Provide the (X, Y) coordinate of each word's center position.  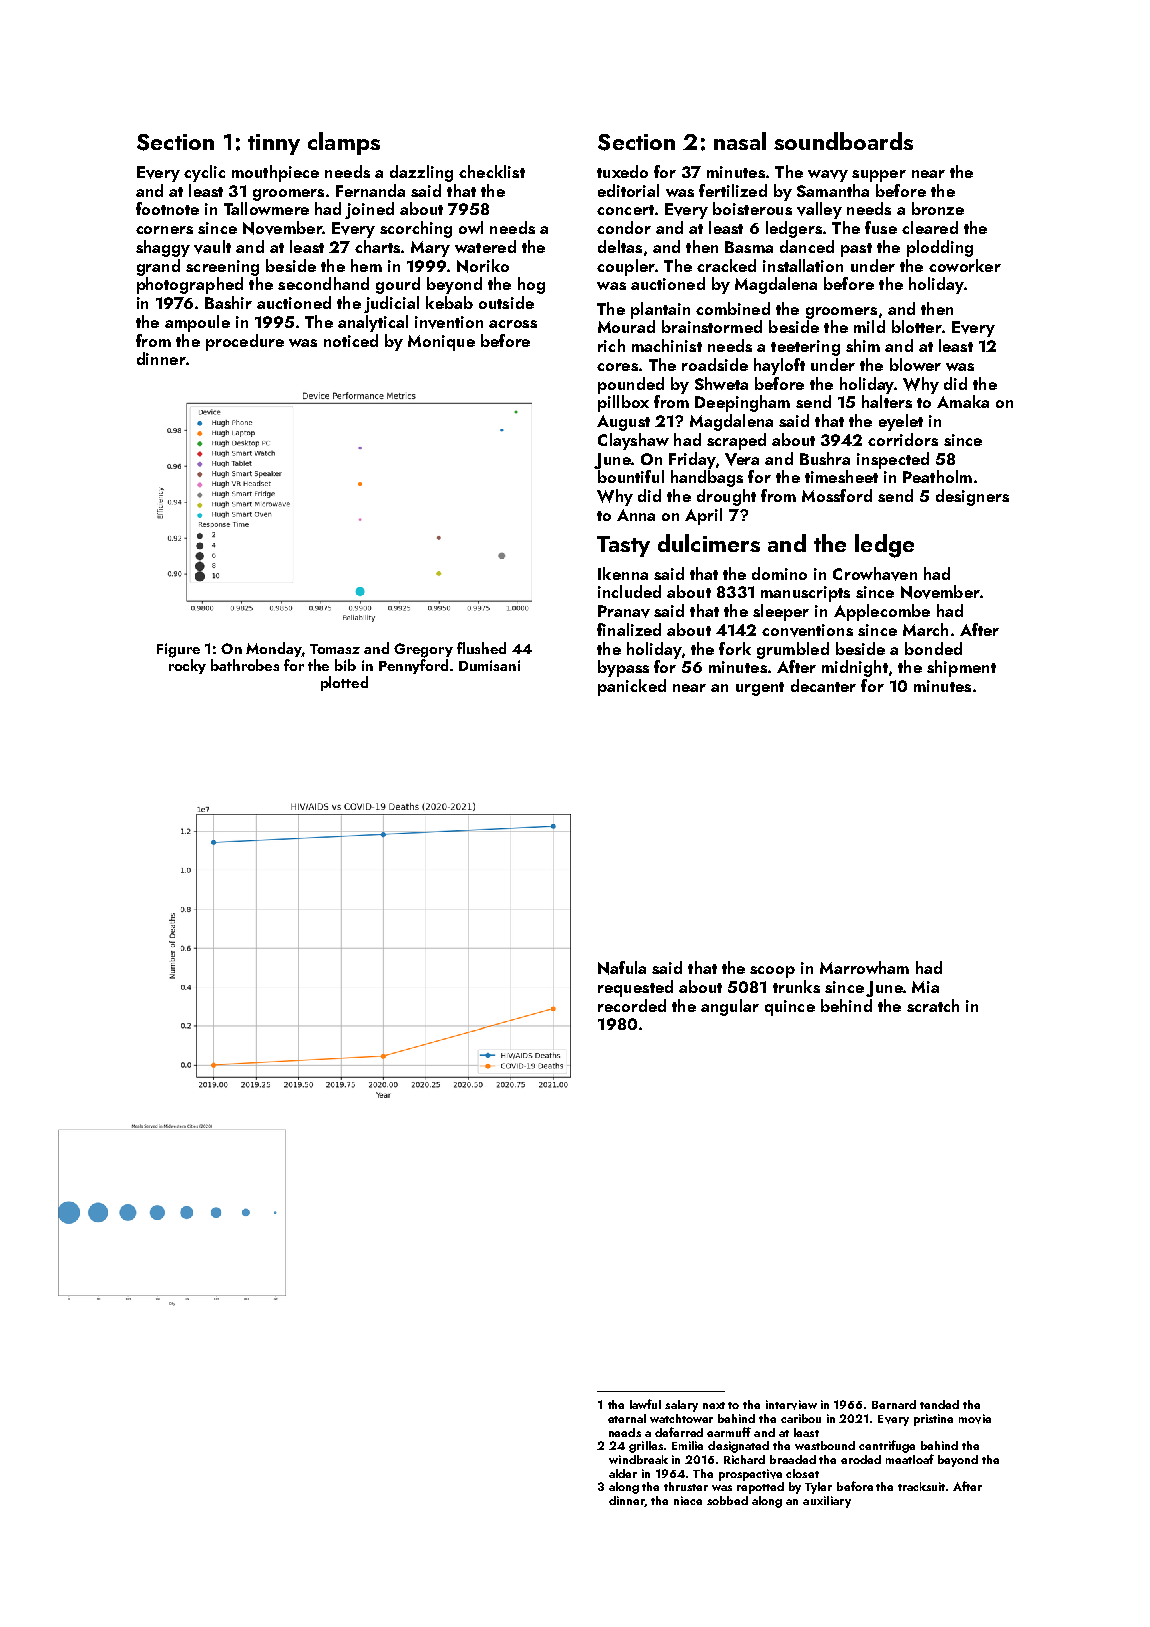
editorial (628, 190)
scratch (933, 1005)
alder (623, 1473)
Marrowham (864, 967)
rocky (187, 666)
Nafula (622, 968)
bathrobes (245, 665)
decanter (823, 685)
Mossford (837, 495)
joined (369, 210)
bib (345, 665)
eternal (627, 1418)
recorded (632, 1005)
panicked (632, 687)
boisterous (752, 208)
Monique (441, 343)
